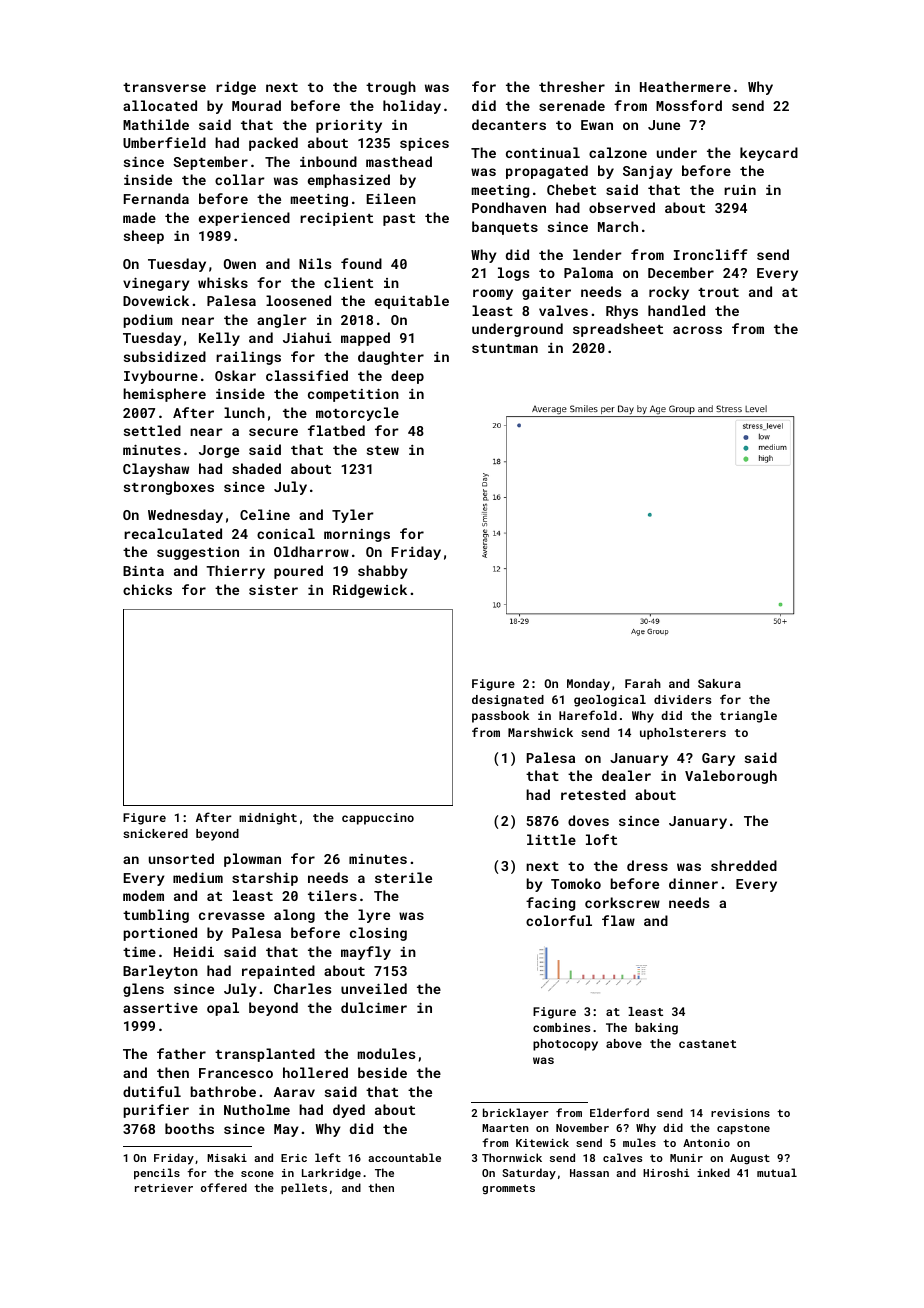 Image resolution: width=924 pixels, height=1308 pixels. Describe the element at coordinates (505, 228) in the document. I see `banquets` at that location.
